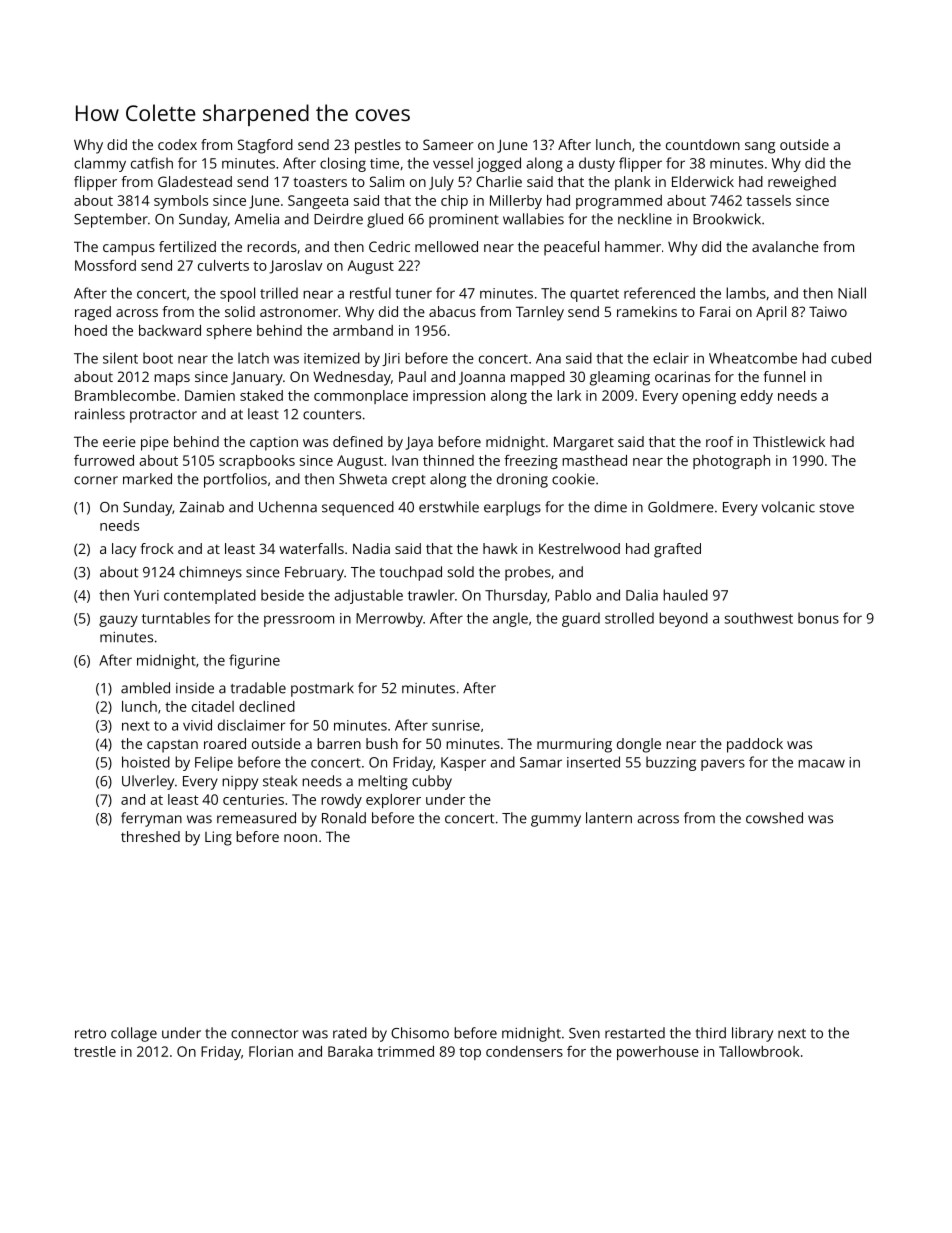 This screenshot has width=952, height=1233. I want to click on tassels, so click(768, 200).
